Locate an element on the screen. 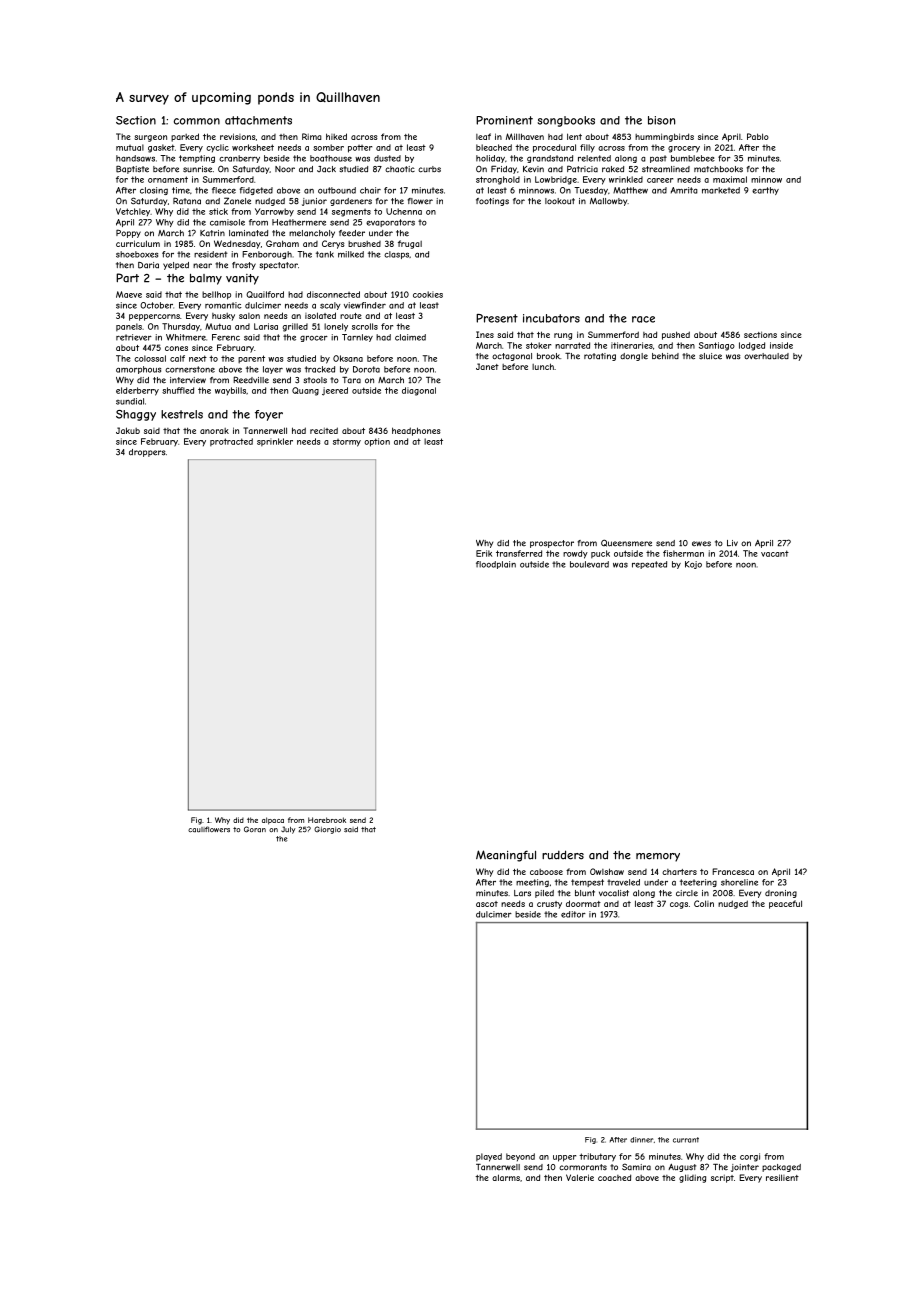  played is located at coordinates (489, 1157).
